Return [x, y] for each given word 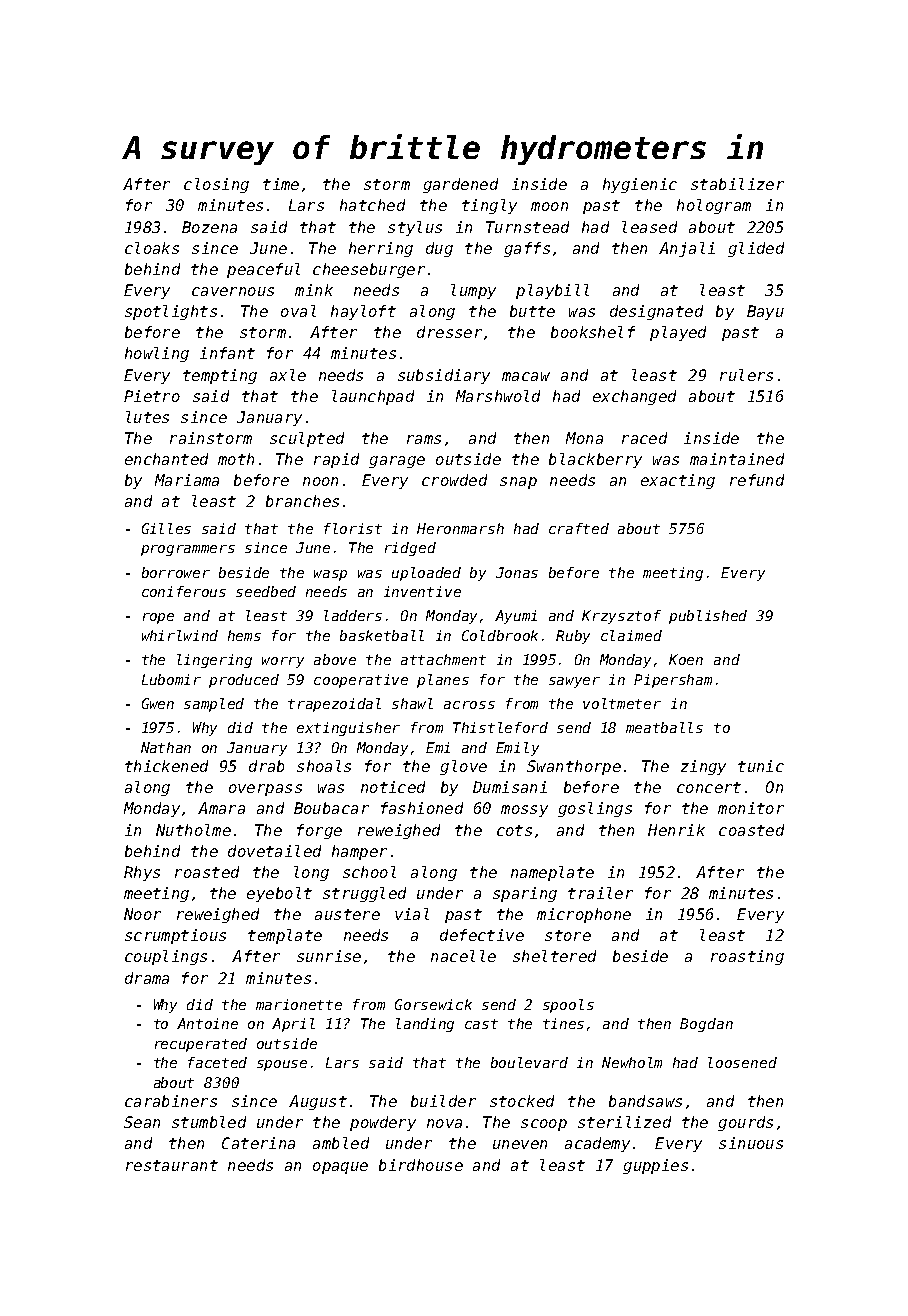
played [678, 333]
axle [288, 375]
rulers [746, 375]
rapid [336, 460]
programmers [188, 550]
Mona [584, 438]
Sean [142, 1122]
